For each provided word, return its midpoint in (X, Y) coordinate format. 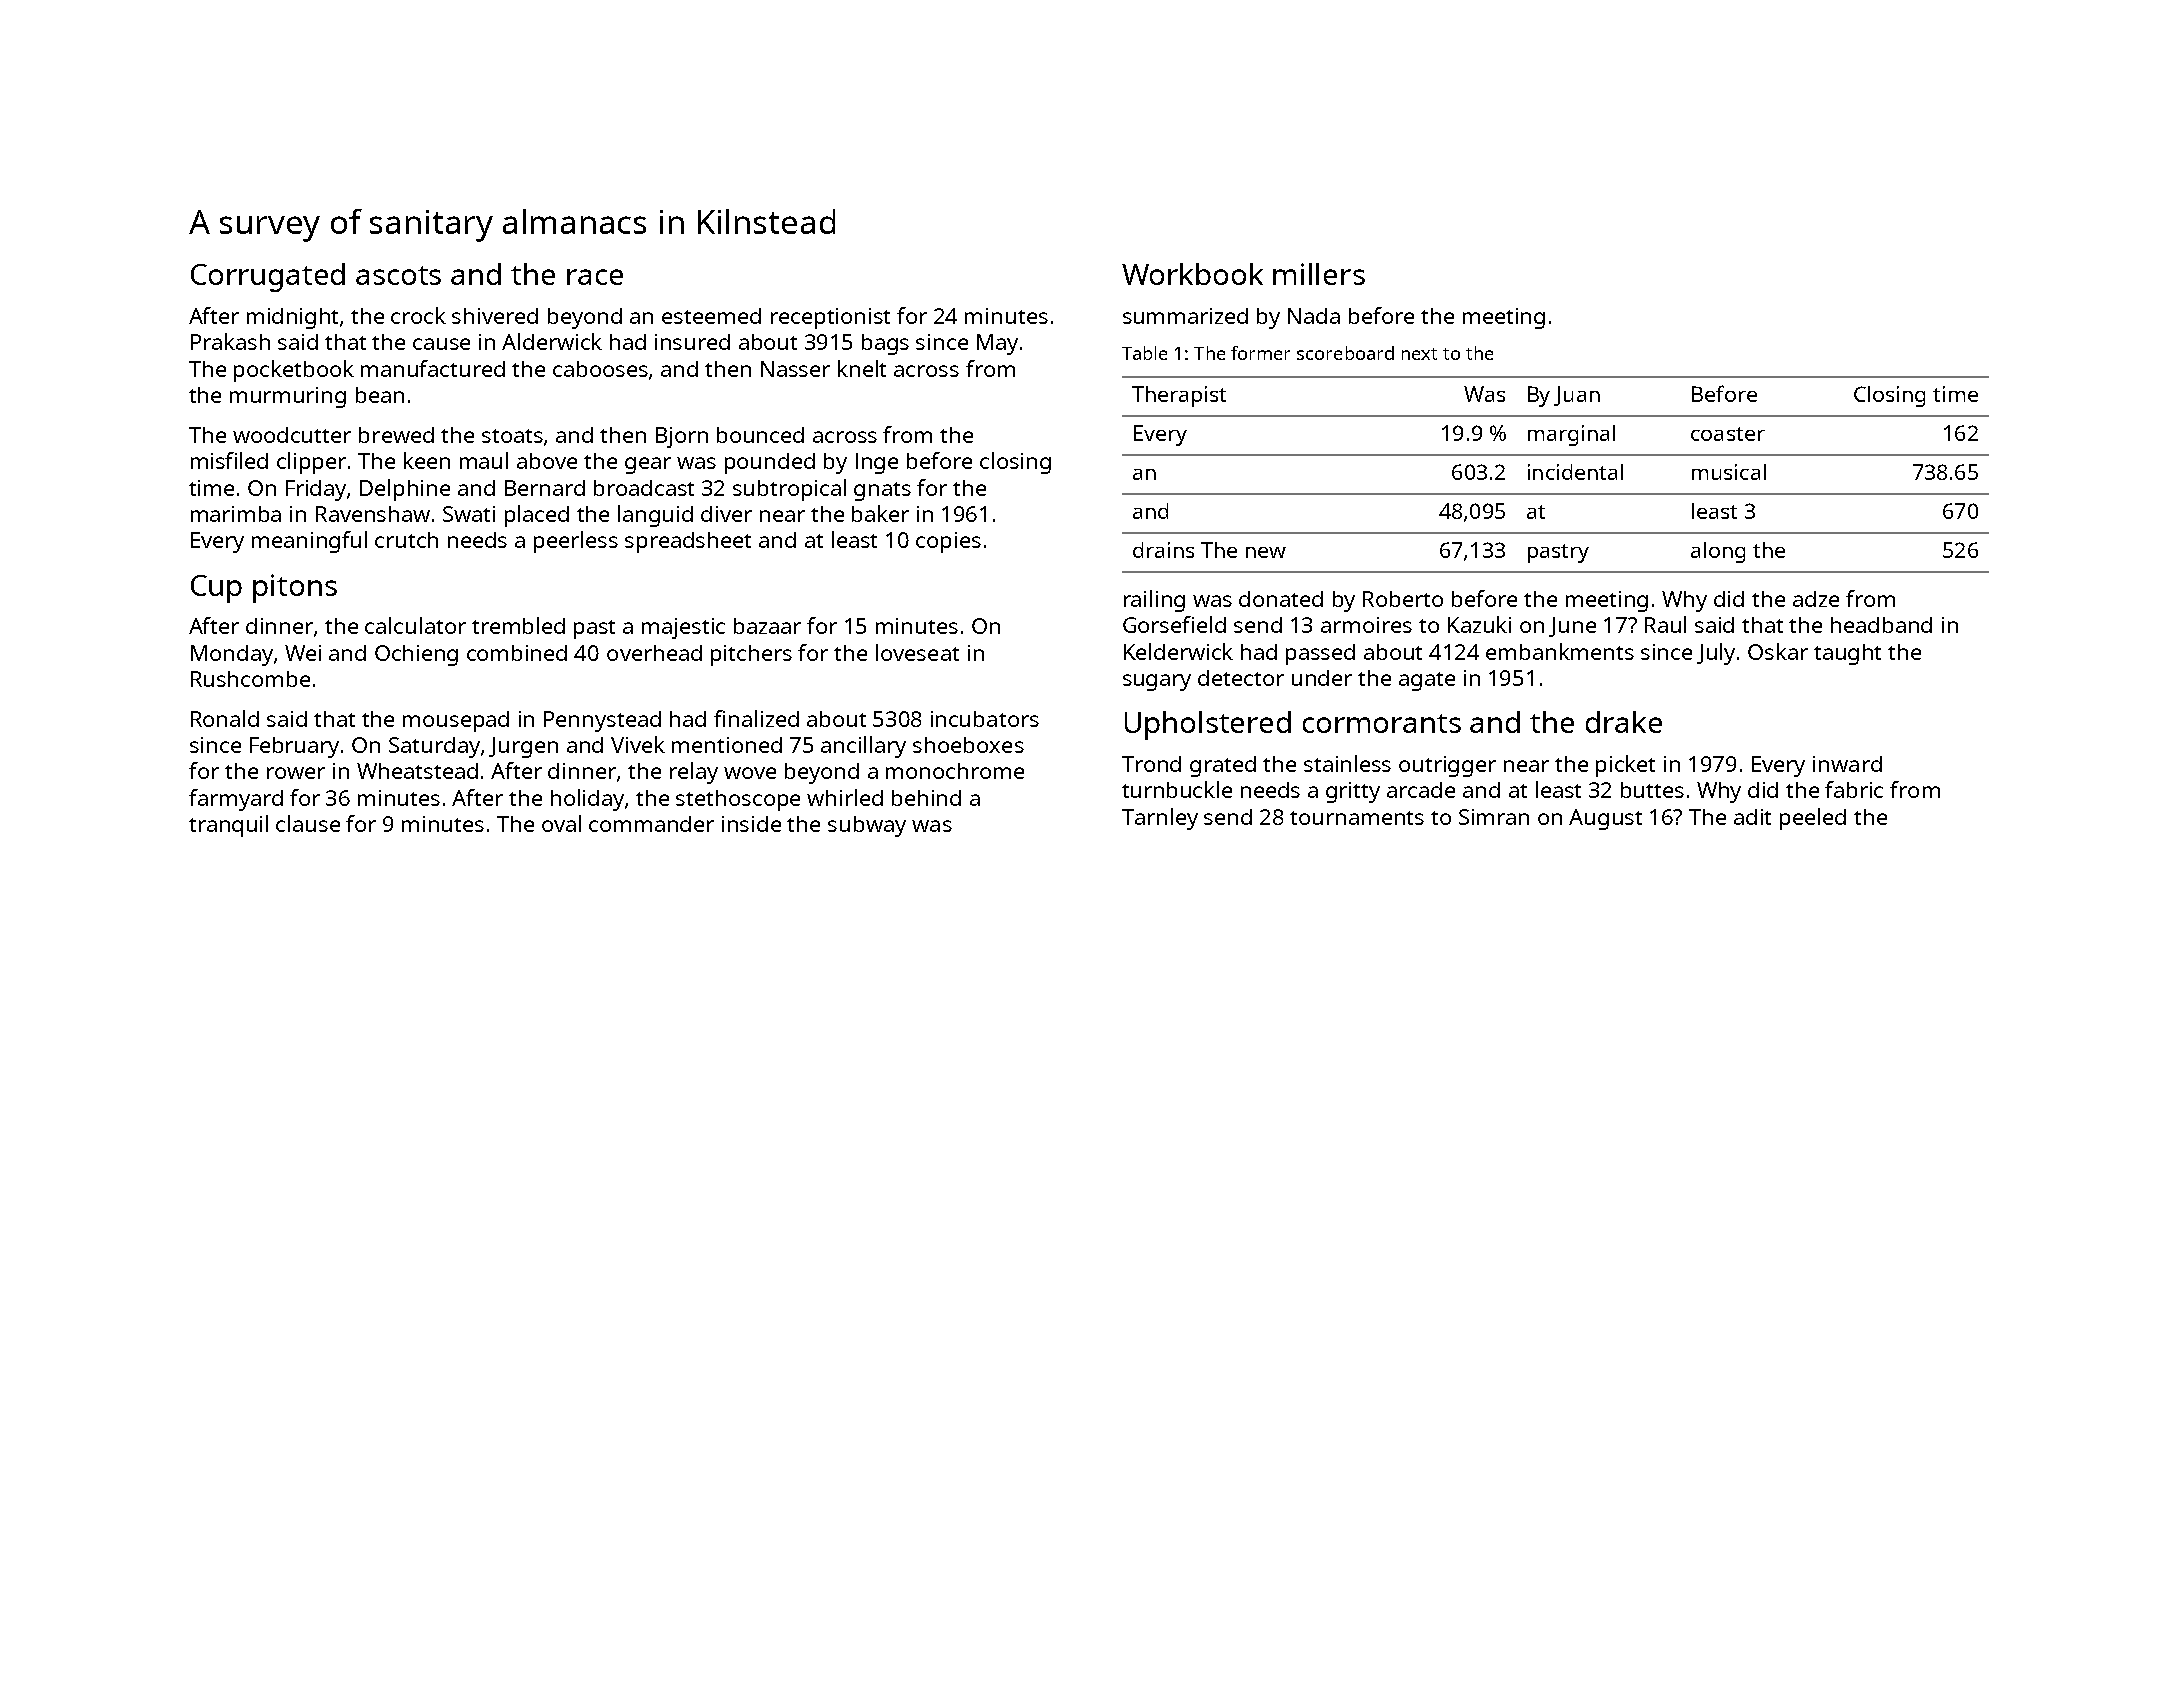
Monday (232, 655)
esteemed (711, 316)
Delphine (405, 490)
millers (1319, 274)
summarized (1185, 316)
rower (296, 773)
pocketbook (294, 371)
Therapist (1179, 396)
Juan (1577, 396)
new (1266, 552)
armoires (1366, 625)
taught (1847, 654)
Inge (877, 463)
